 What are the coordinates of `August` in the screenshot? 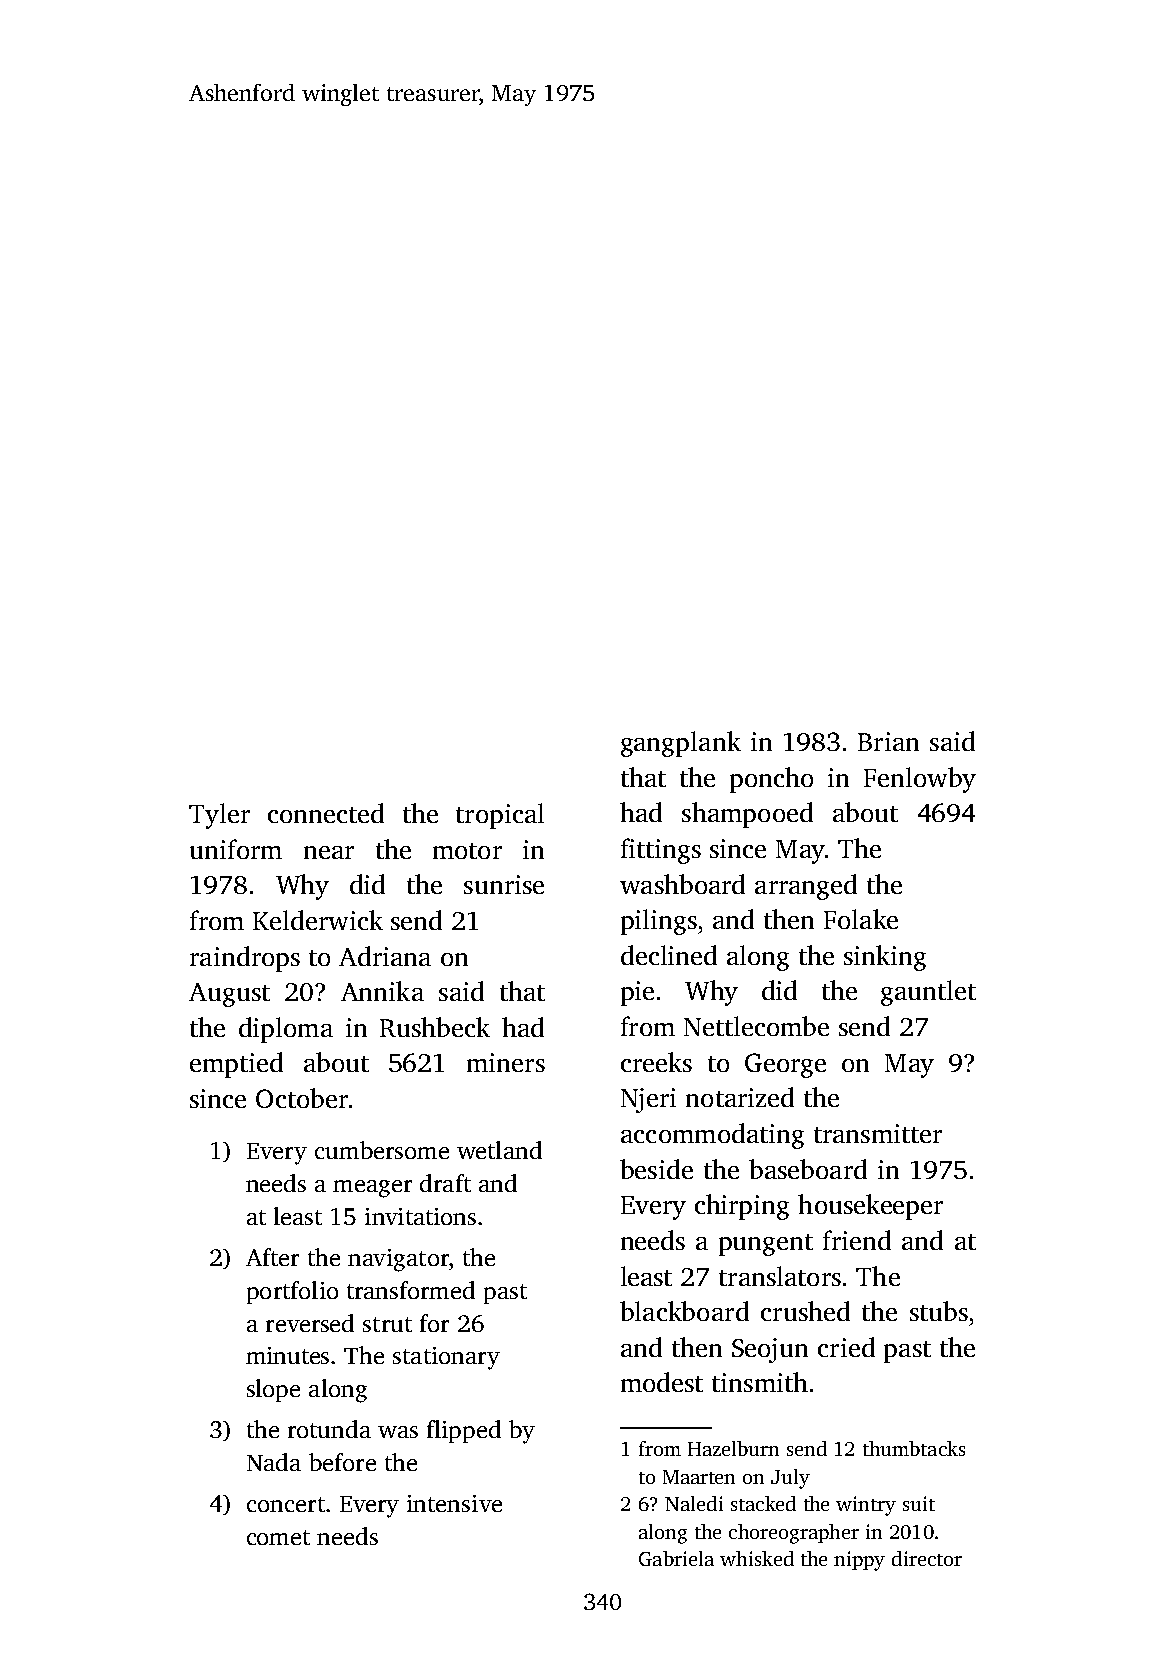 It's located at (229, 995).
